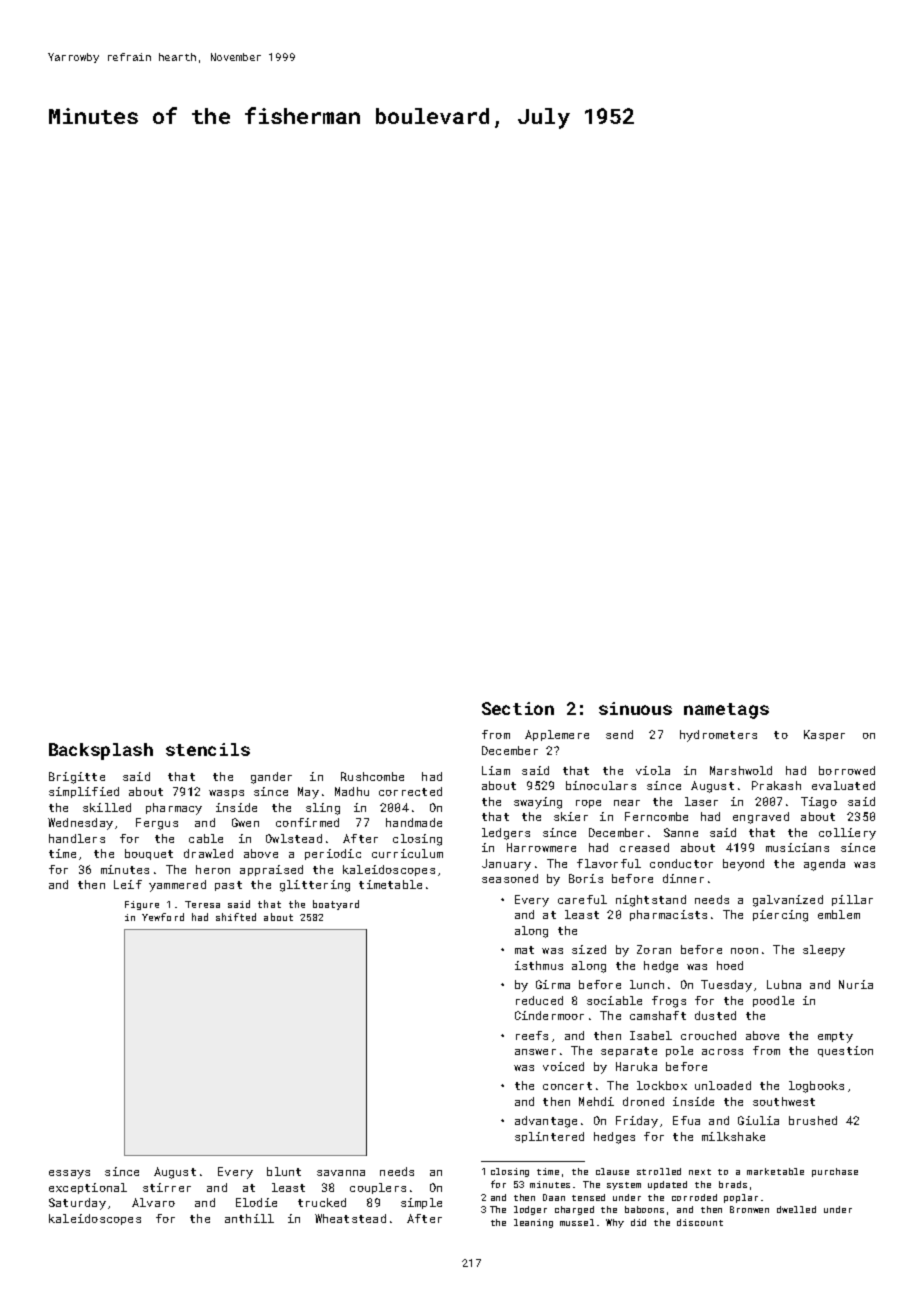 This document has width=924, height=1308. Describe the element at coordinates (101, 751) in the document. I see `Backsplash` at that location.
